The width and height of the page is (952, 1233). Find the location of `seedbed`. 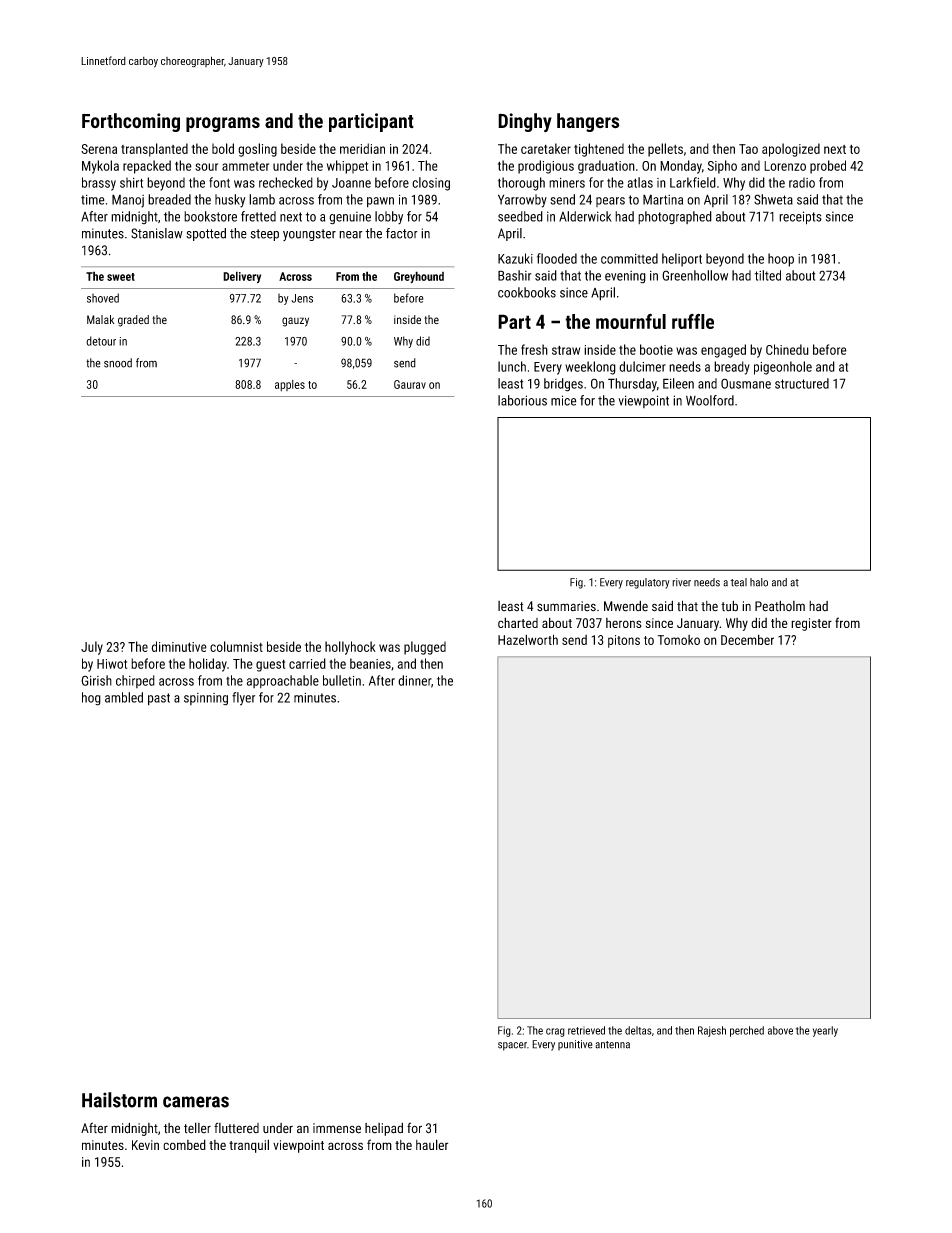

seedbed is located at coordinates (520, 216).
